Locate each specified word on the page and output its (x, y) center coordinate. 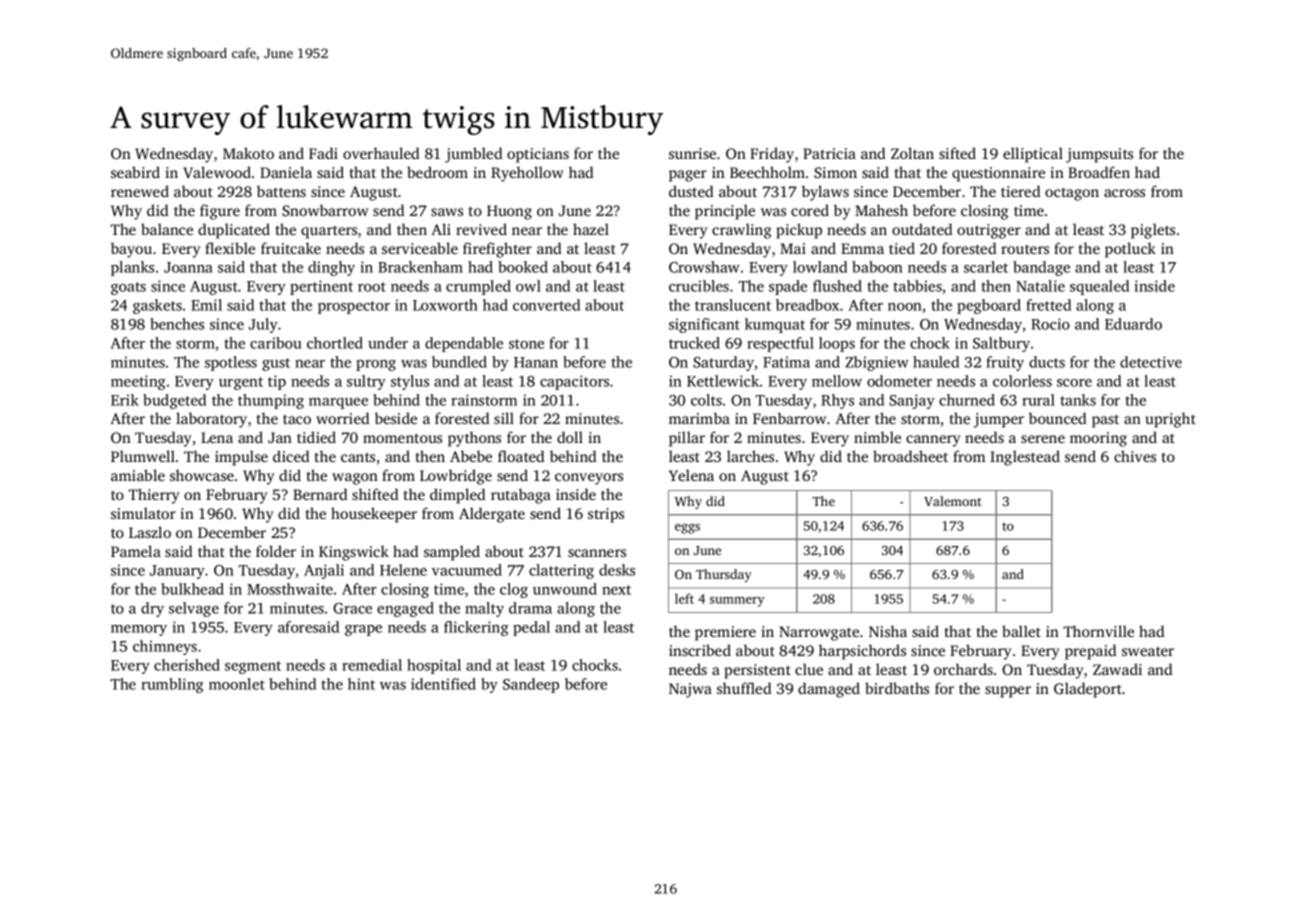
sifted (957, 153)
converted (546, 305)
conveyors (589, 479)
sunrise (692, 153)
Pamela (136, 551)
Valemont (953, 501)
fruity (1005, 363)
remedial (372, 665)
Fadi (323, 153)
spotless (231, 363)
